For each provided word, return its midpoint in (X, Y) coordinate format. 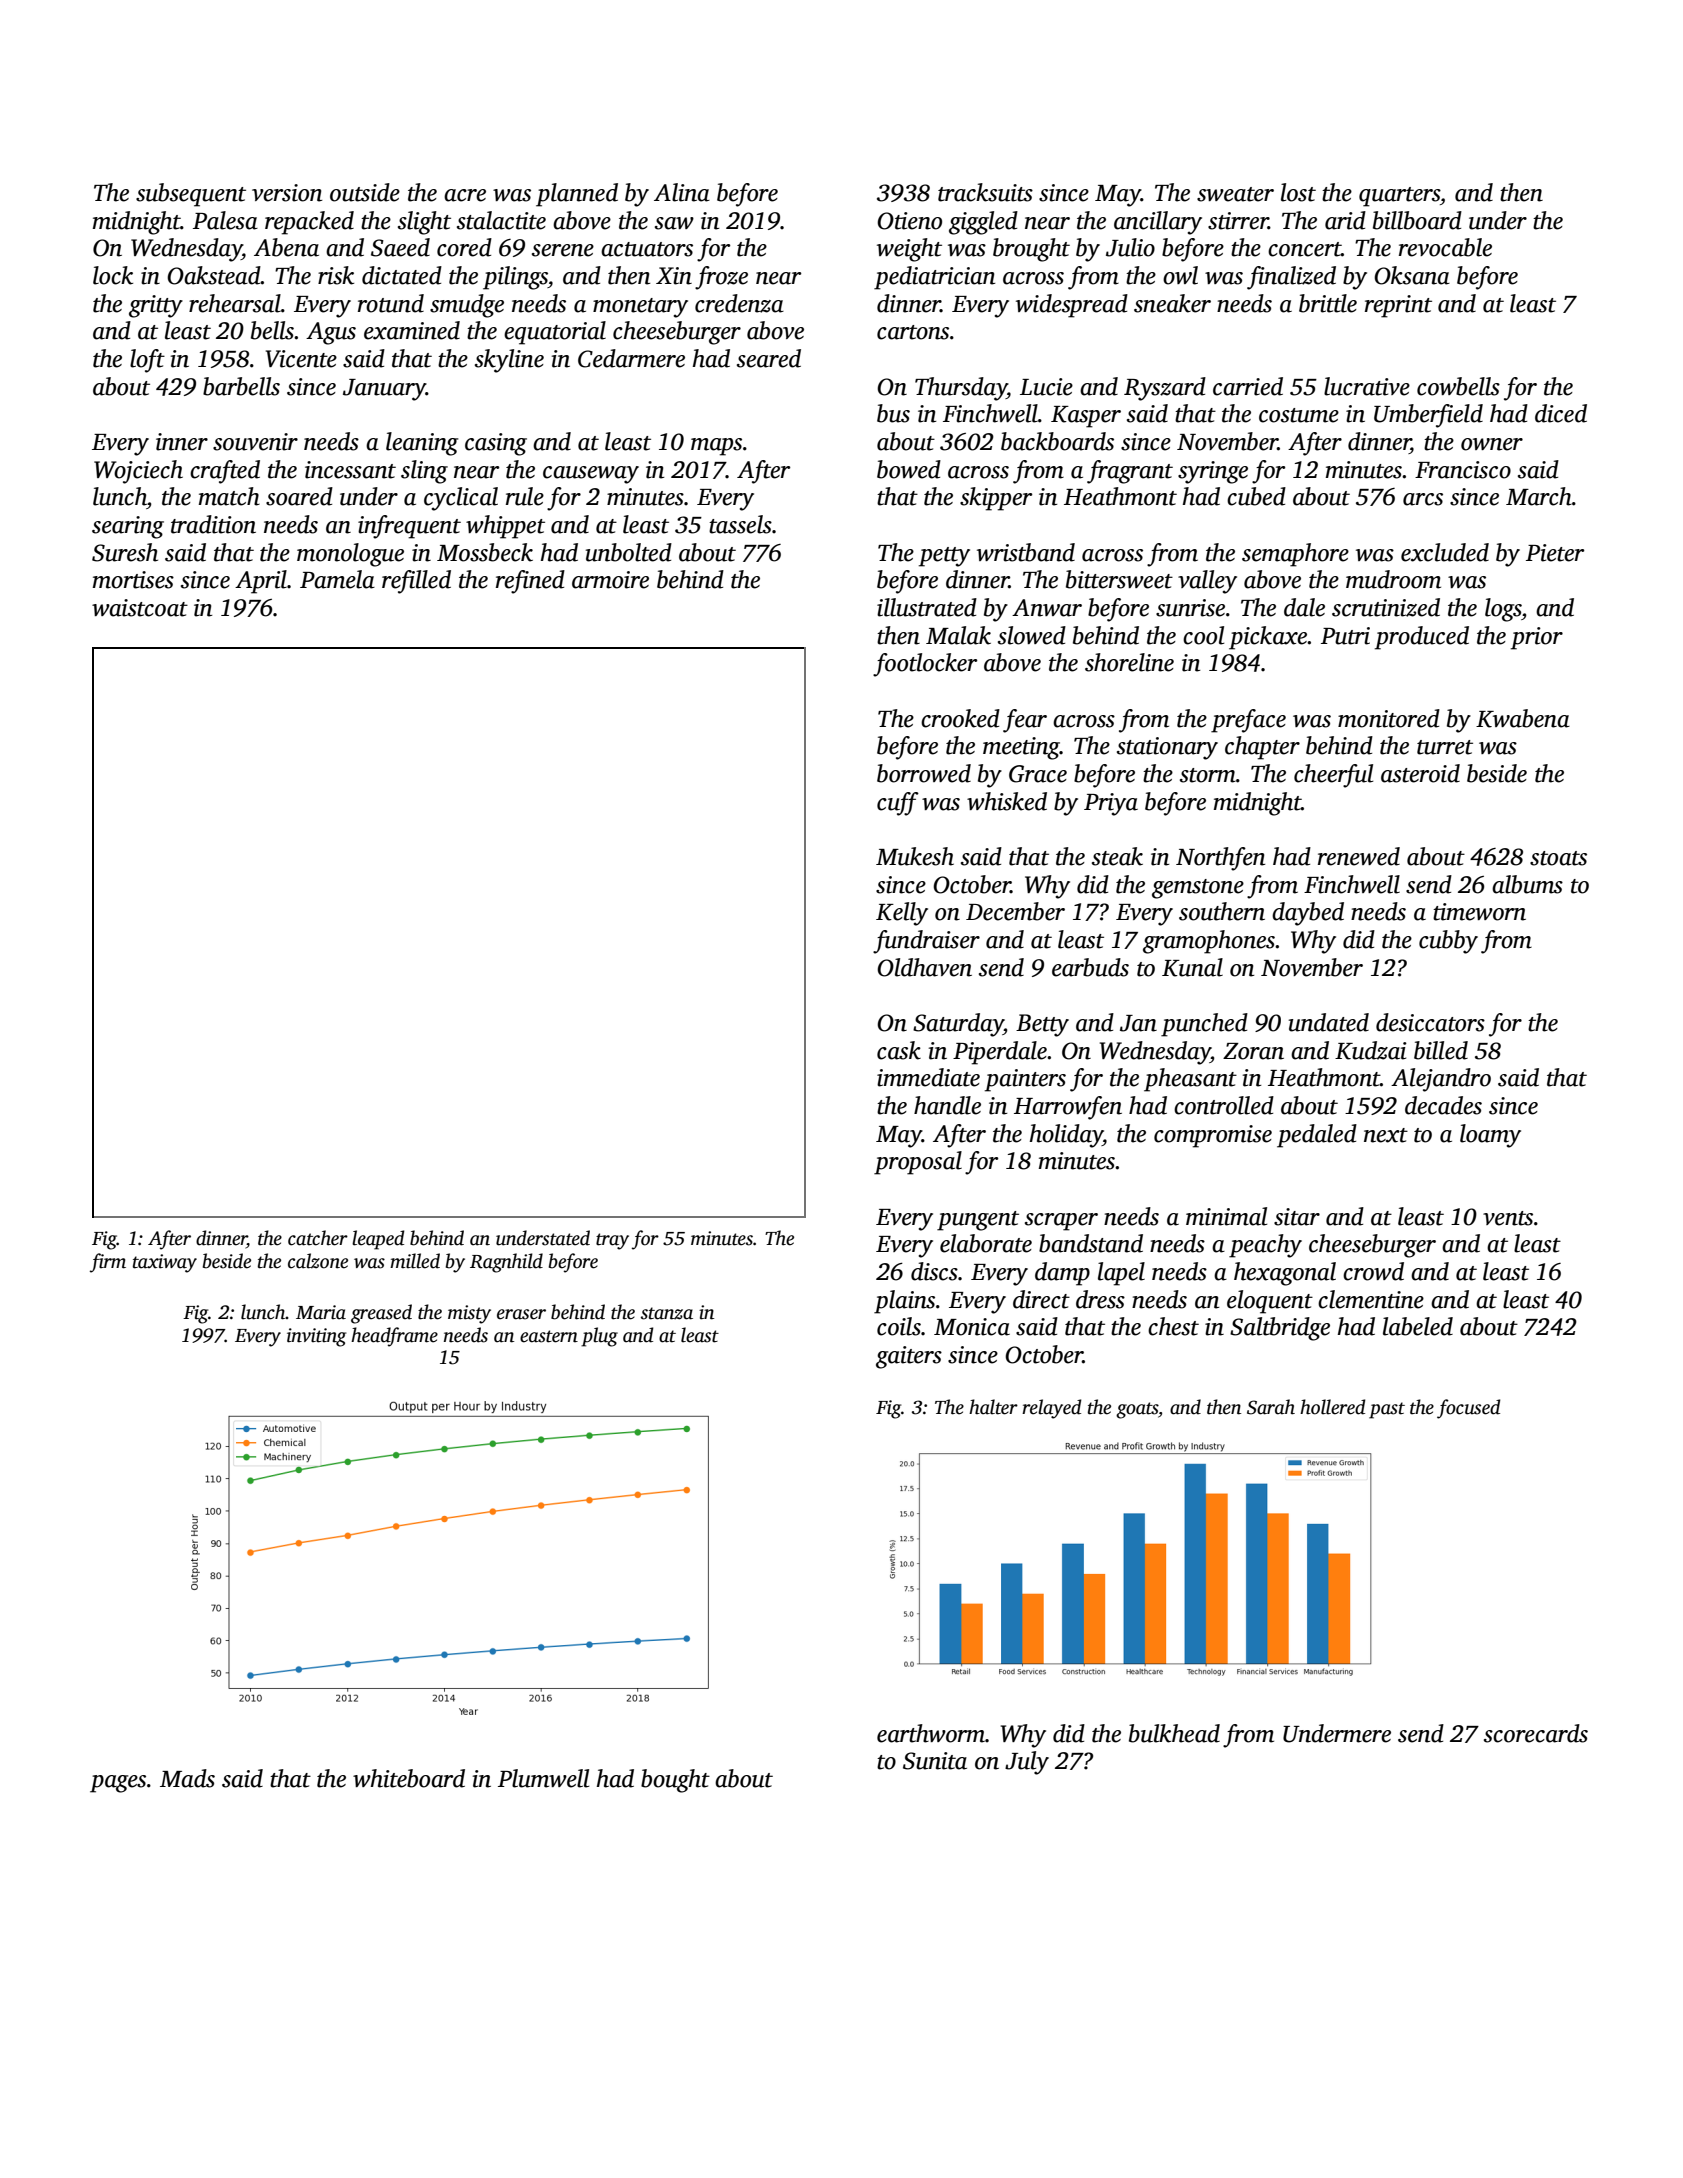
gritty (156, 306)
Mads (187, 1778)
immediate (928, 1077)
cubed (1256, 496)
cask (899, 1050)
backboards (1057, 441)
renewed (1359, 856)
